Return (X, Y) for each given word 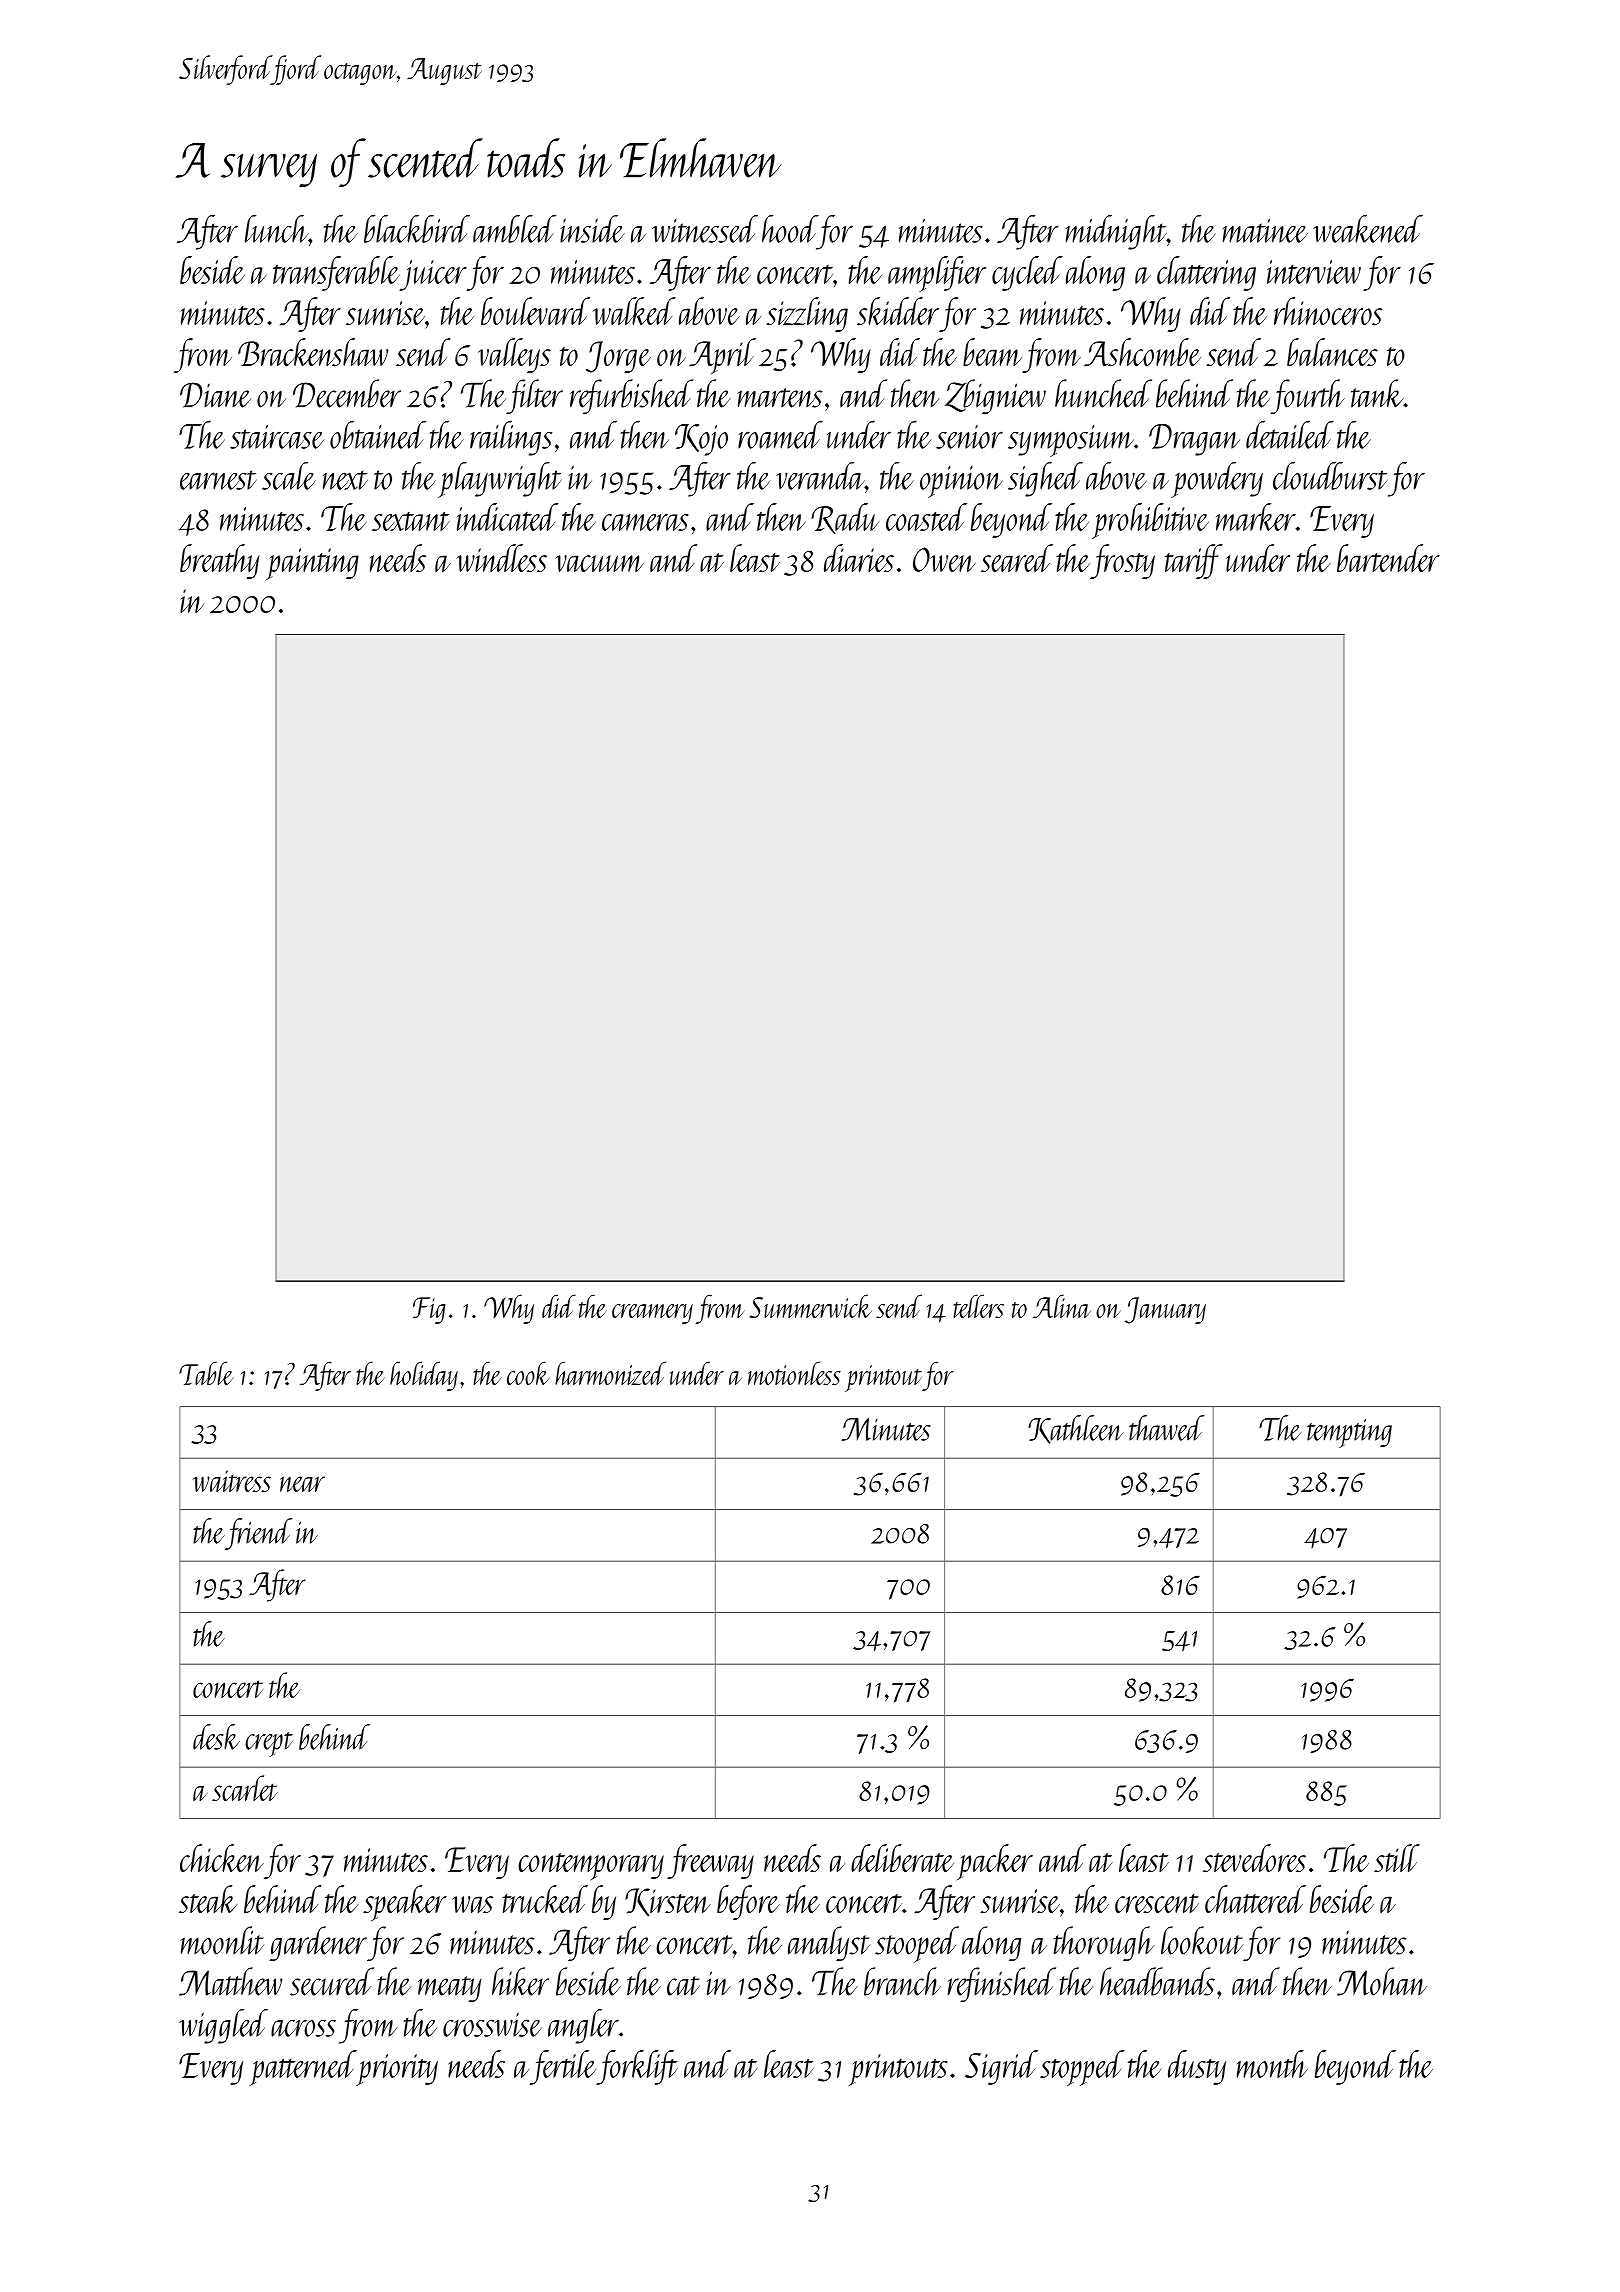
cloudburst (1330, 476)
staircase (277, 437)
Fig (429, 1310)
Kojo (701, 440)
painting (312, 564)
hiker (520, 1981)
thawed (1167, 1428)
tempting (1349, 1433)
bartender (1388, 558)
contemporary (591, 1867)
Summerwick (810, 1306)
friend (259, 1534)
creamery (652, 1314)
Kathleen (1076, 1429)
